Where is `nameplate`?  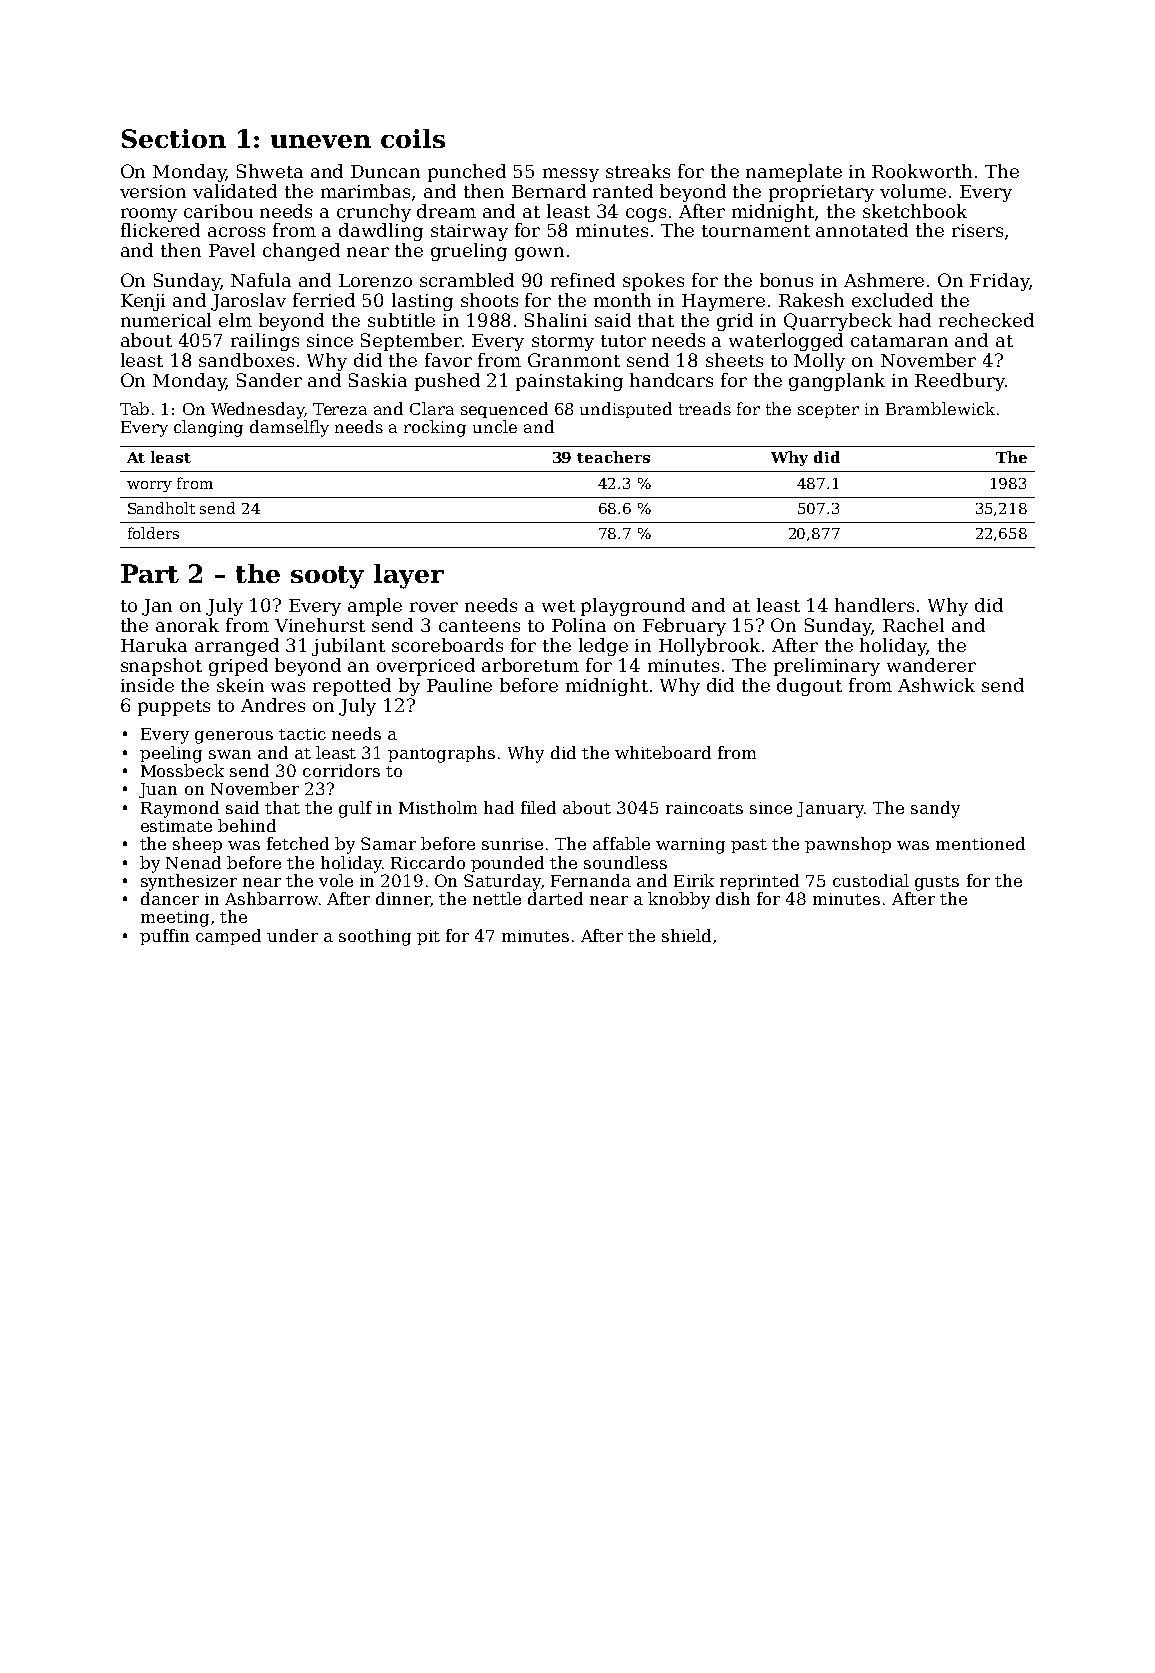
nameplate is located at coordinates (794, 173).
